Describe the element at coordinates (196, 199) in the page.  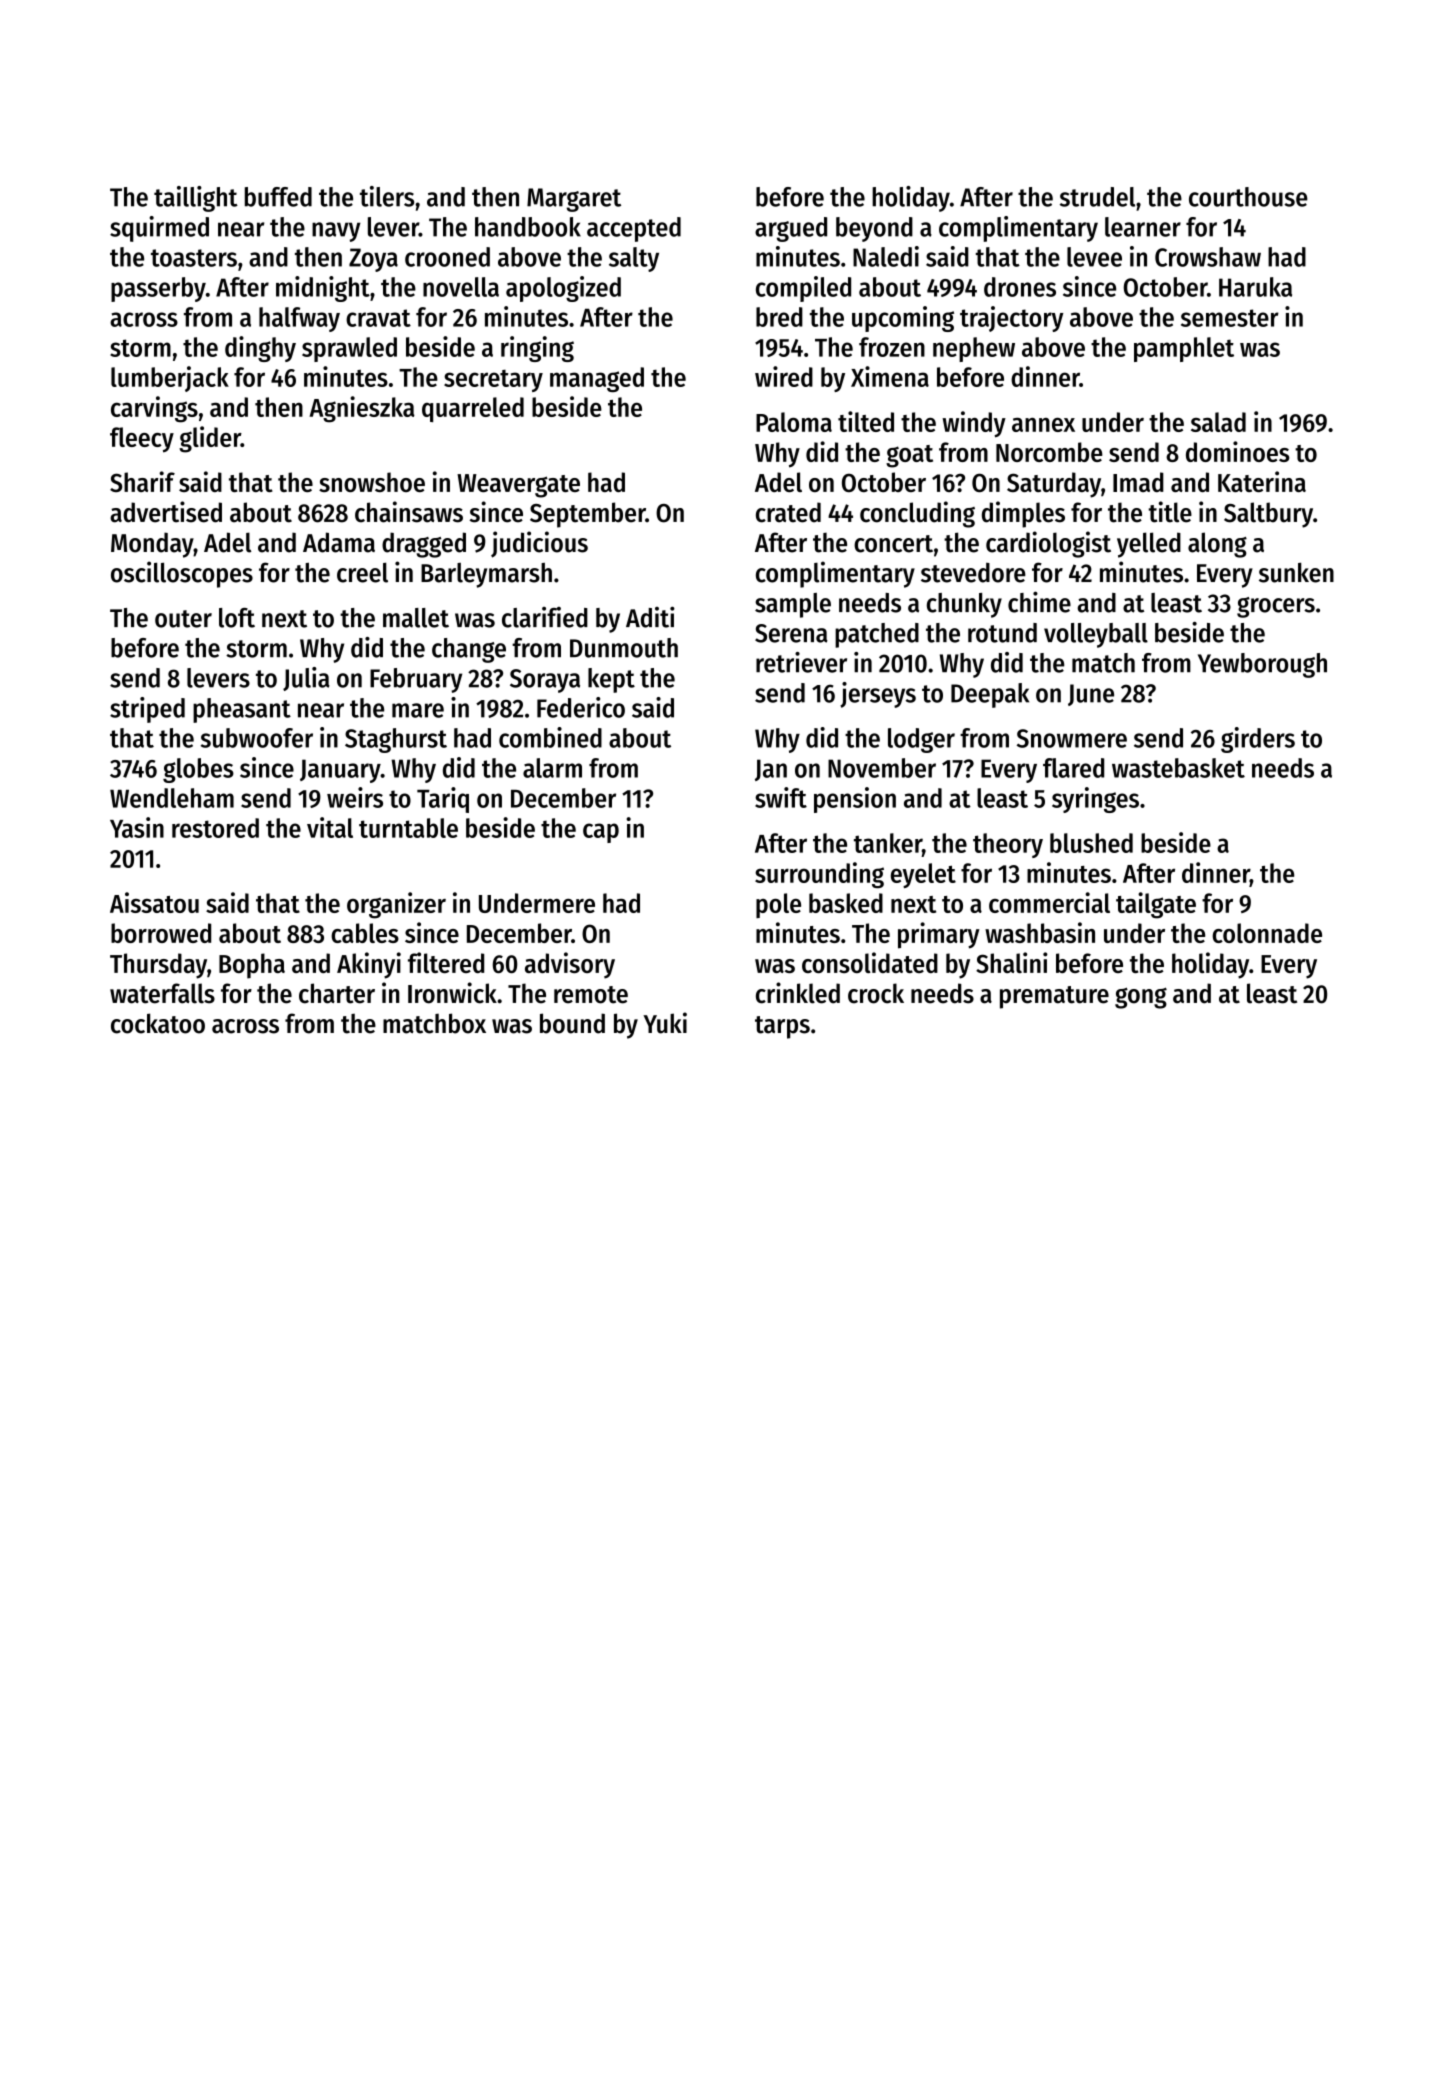
I see `taillight` at that location.
